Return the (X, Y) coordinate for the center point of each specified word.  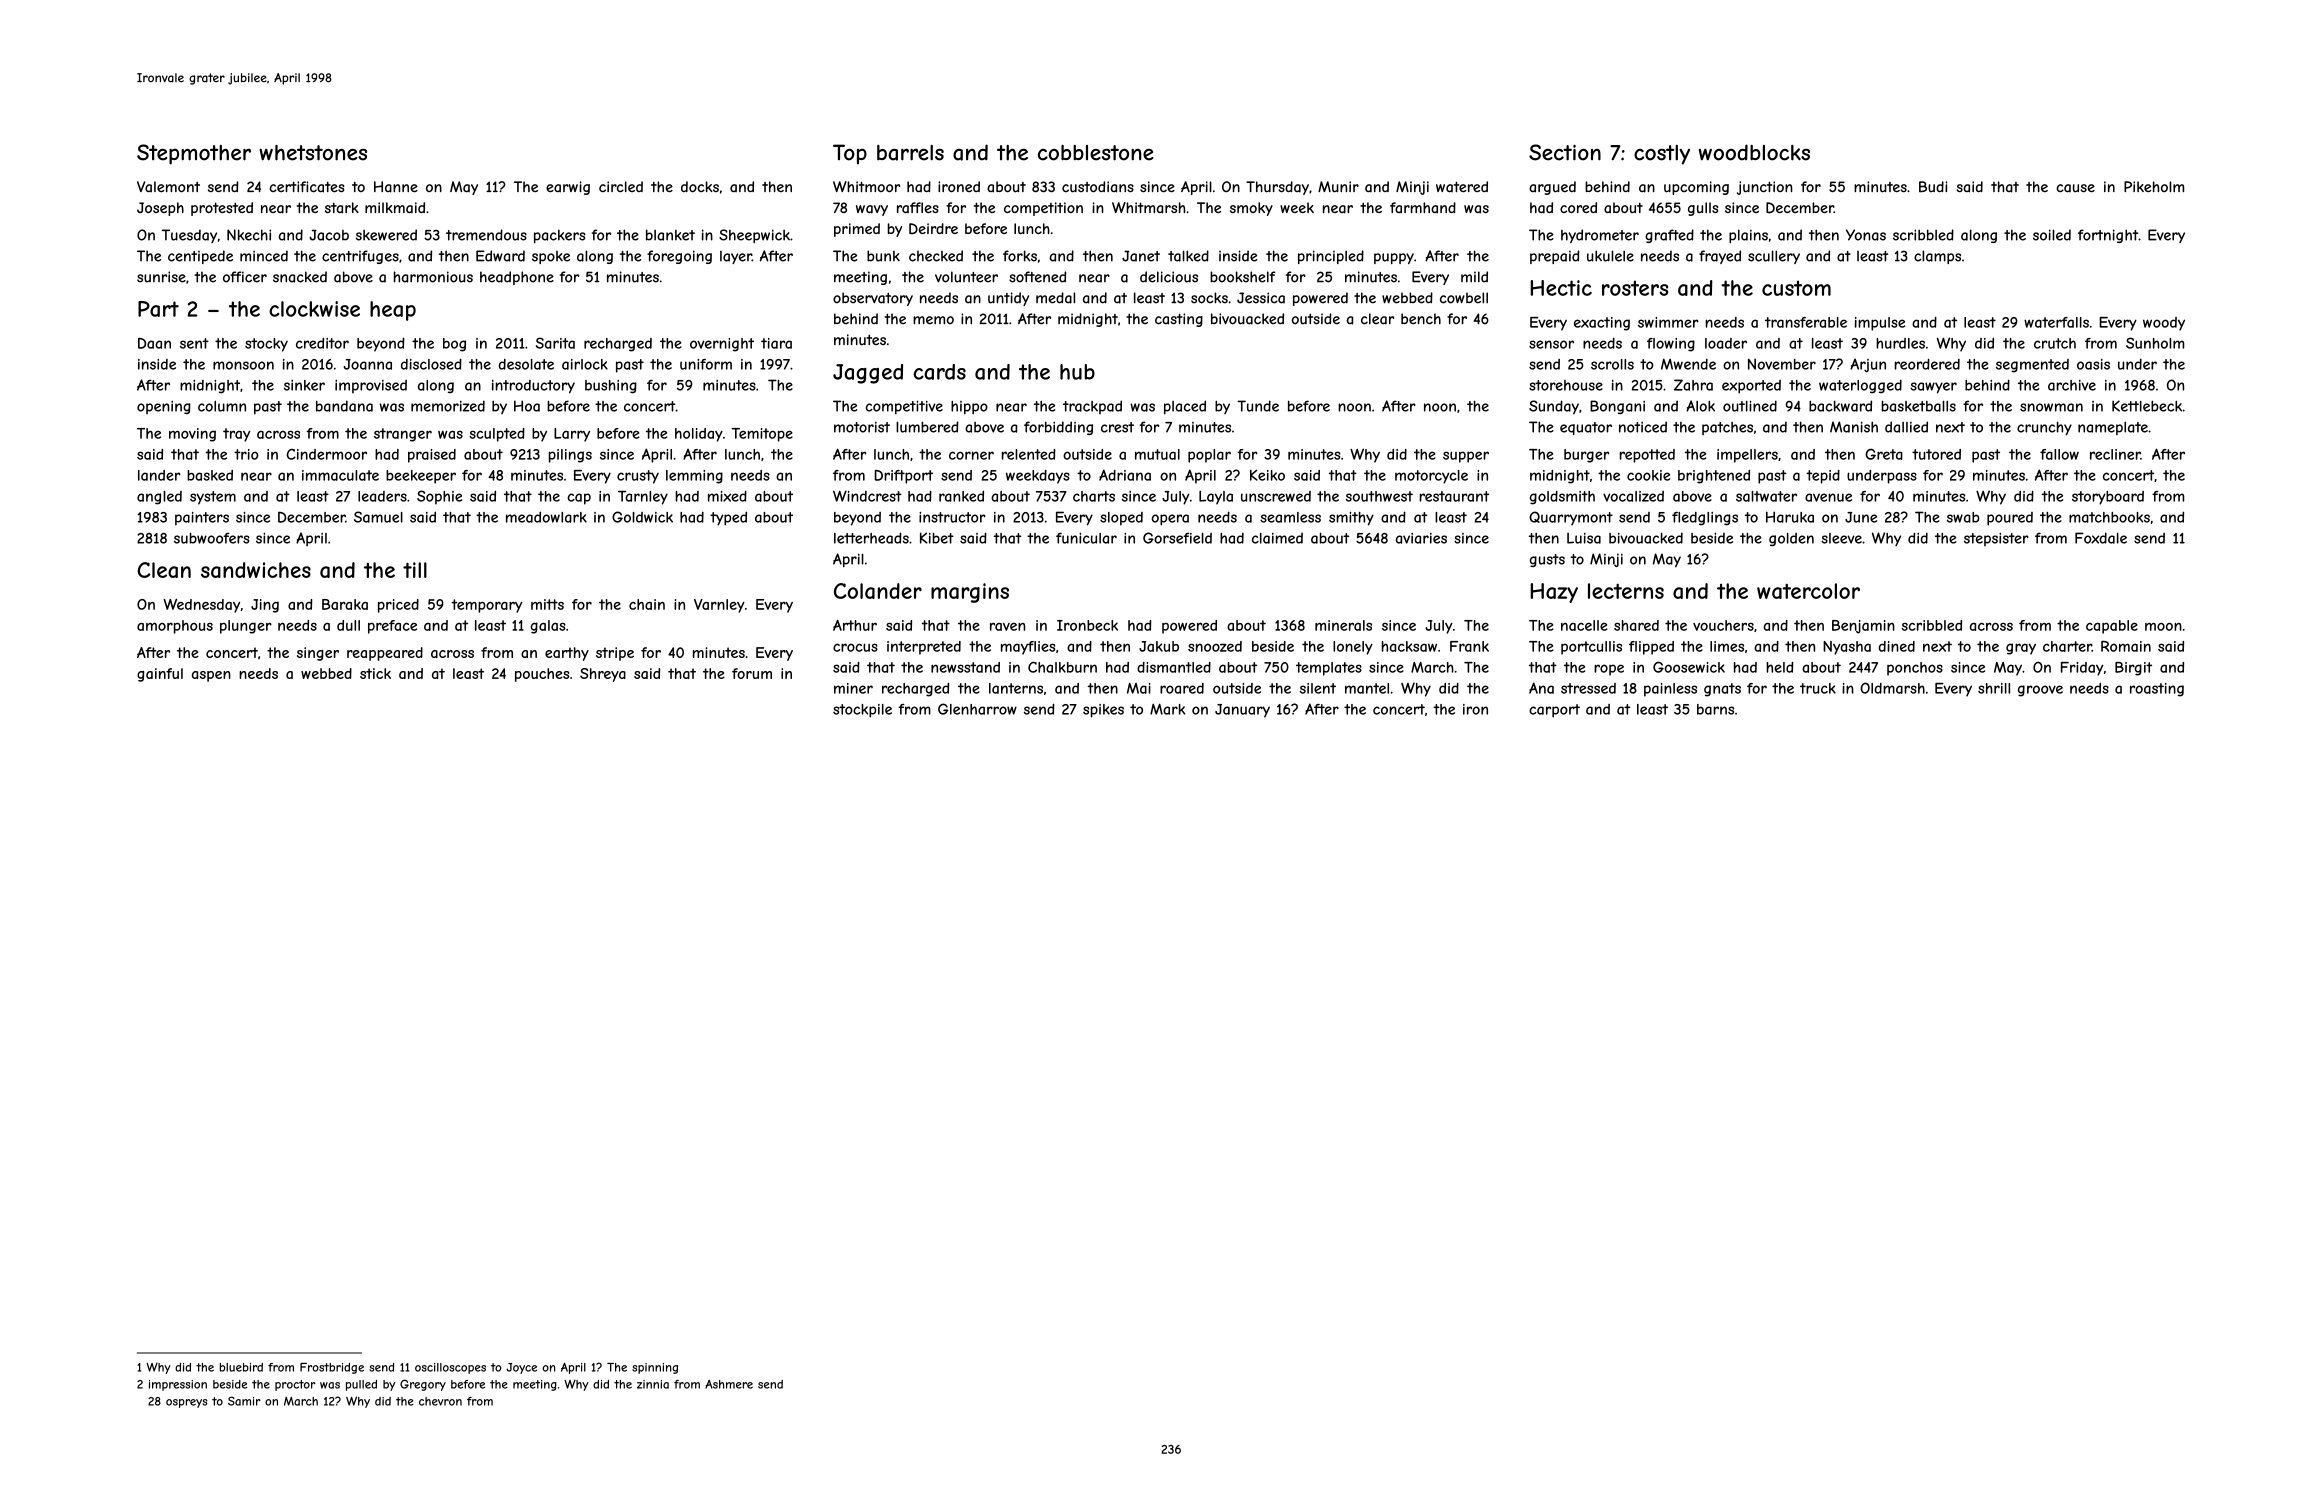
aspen (211, 676)
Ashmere (729, 1384)
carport (1554, 711)
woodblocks (1754, 152)
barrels (910, 153)
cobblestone (1096, 153)
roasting (2157, 690)
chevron (440, 1401)
